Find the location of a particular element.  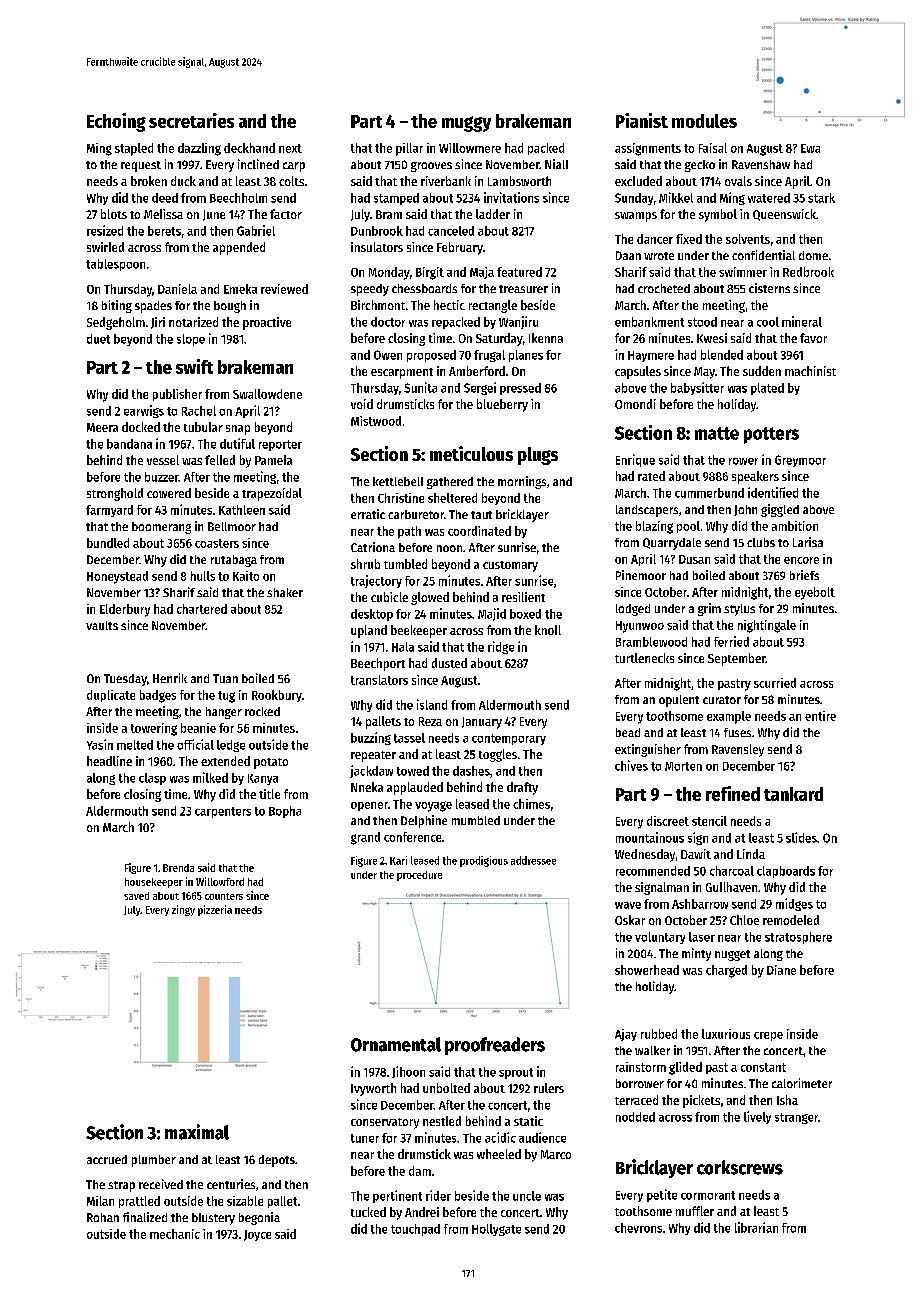

capsules is located at coordinates (638, 372).
